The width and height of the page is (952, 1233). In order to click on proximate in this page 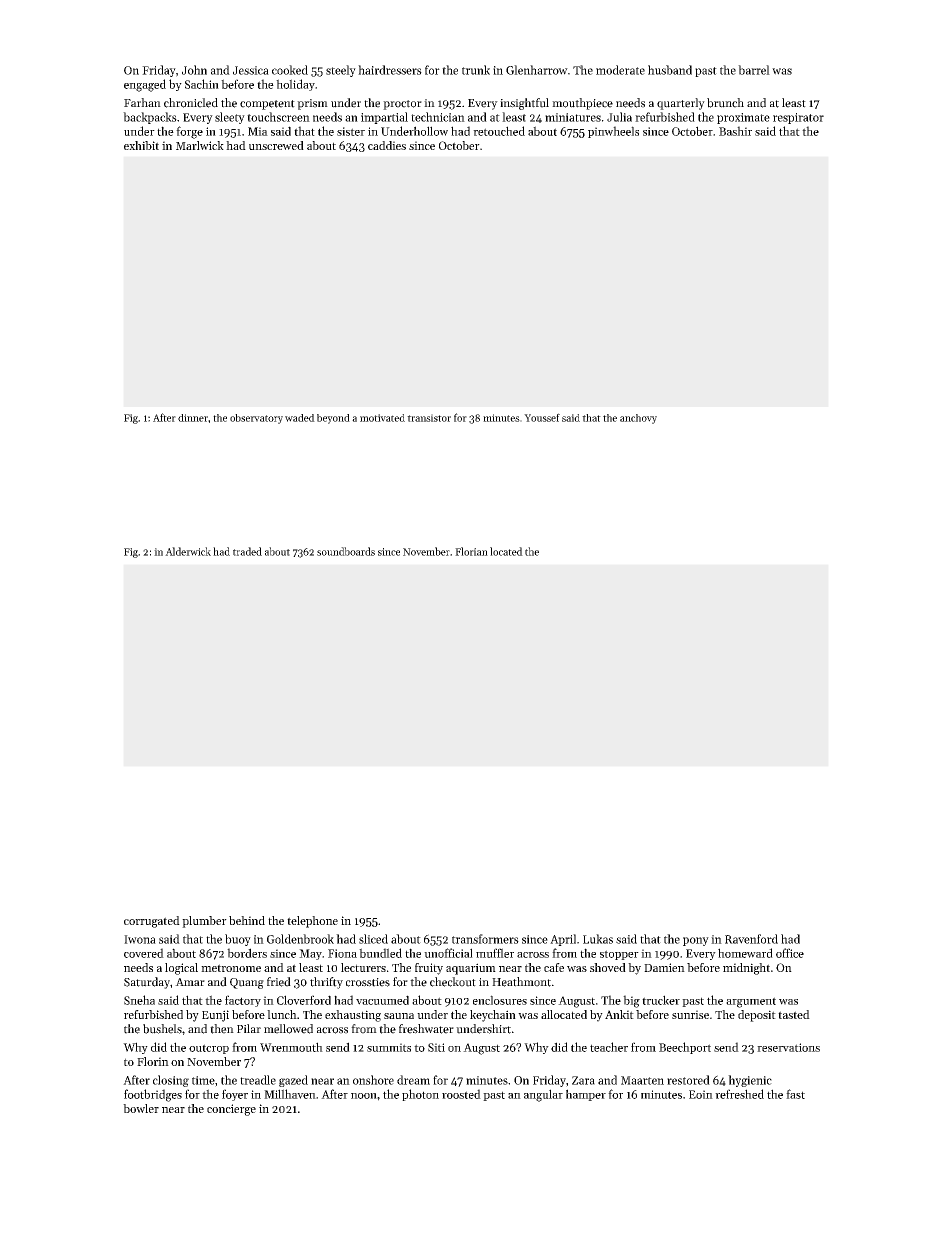, I will do `click(743, 118)`.
